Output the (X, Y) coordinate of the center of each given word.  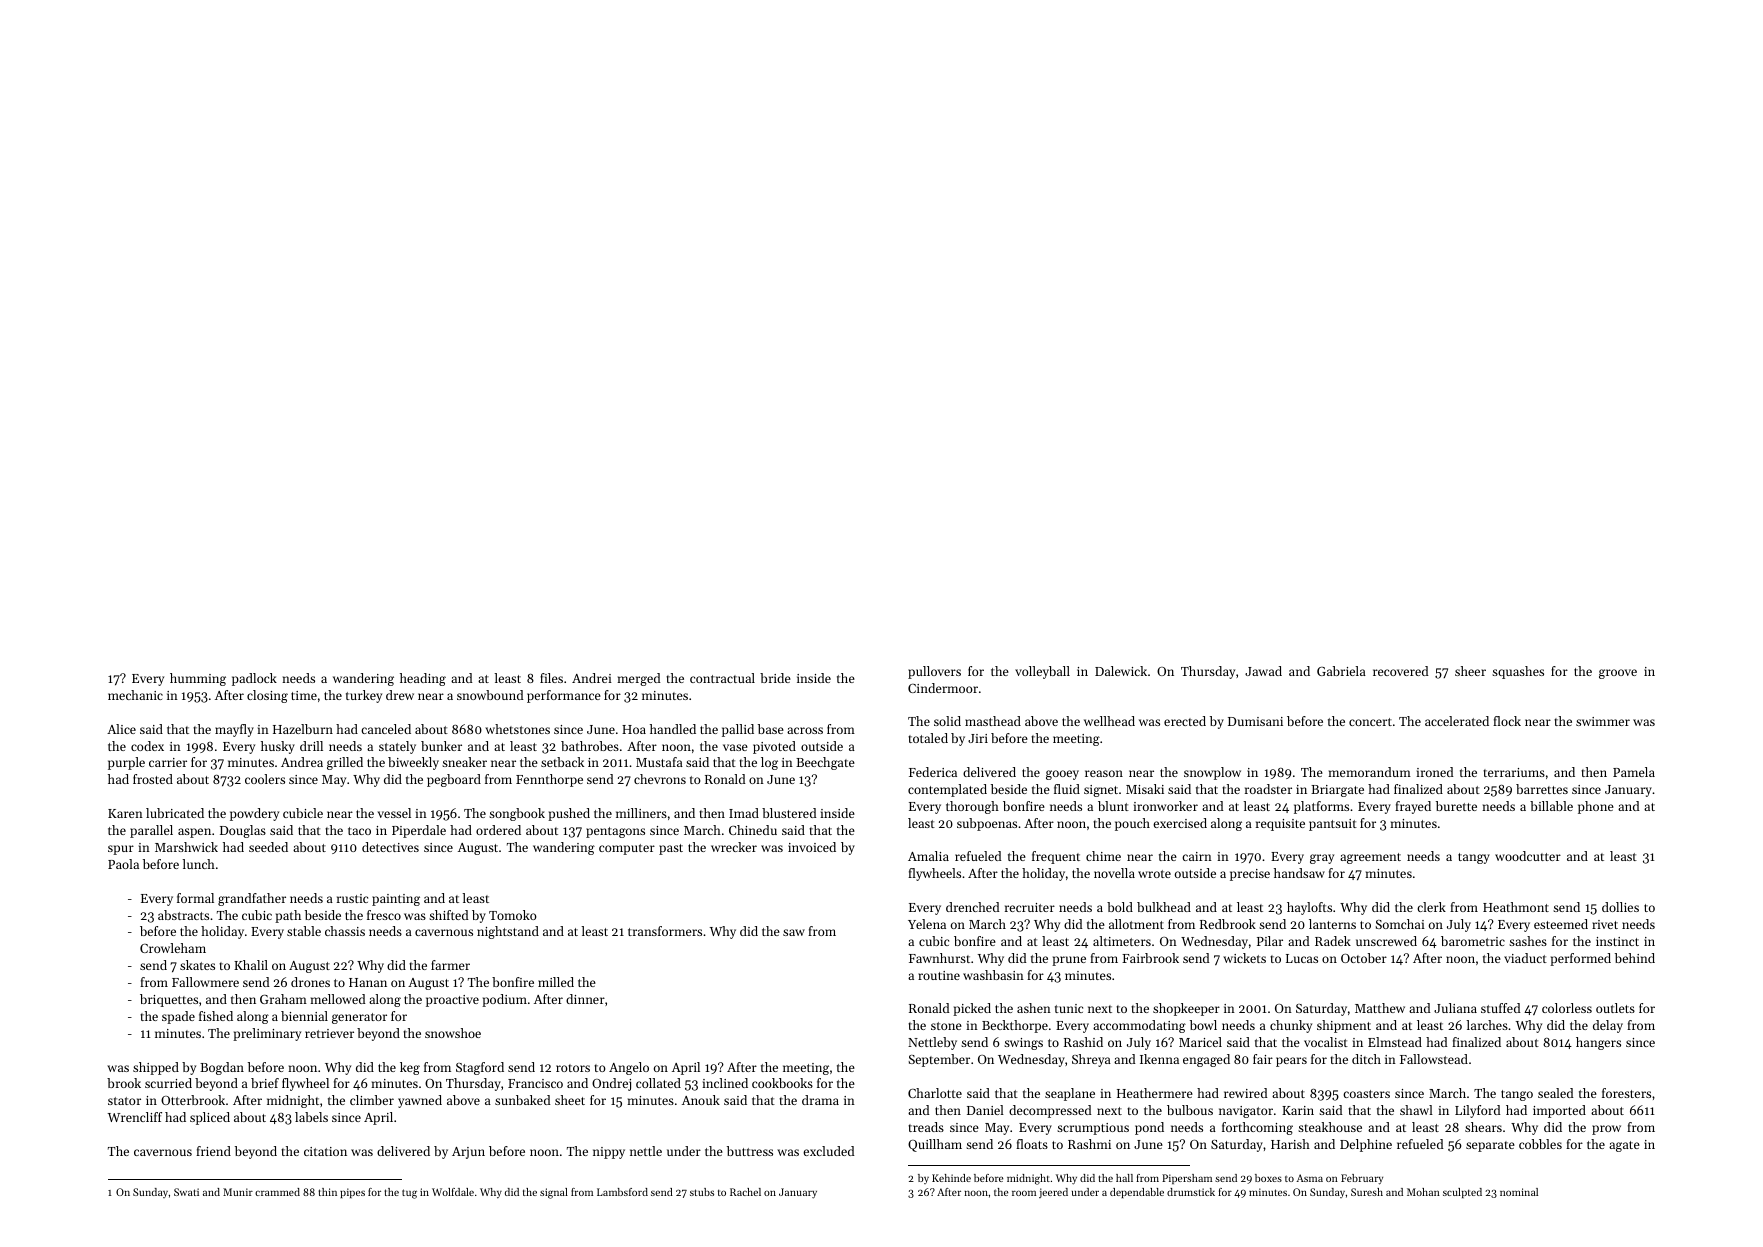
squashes (1518, 672)
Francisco (535, 1083)
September (939, 1060)
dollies (1620, 907)
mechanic (135, 695)
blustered (789, 813)
